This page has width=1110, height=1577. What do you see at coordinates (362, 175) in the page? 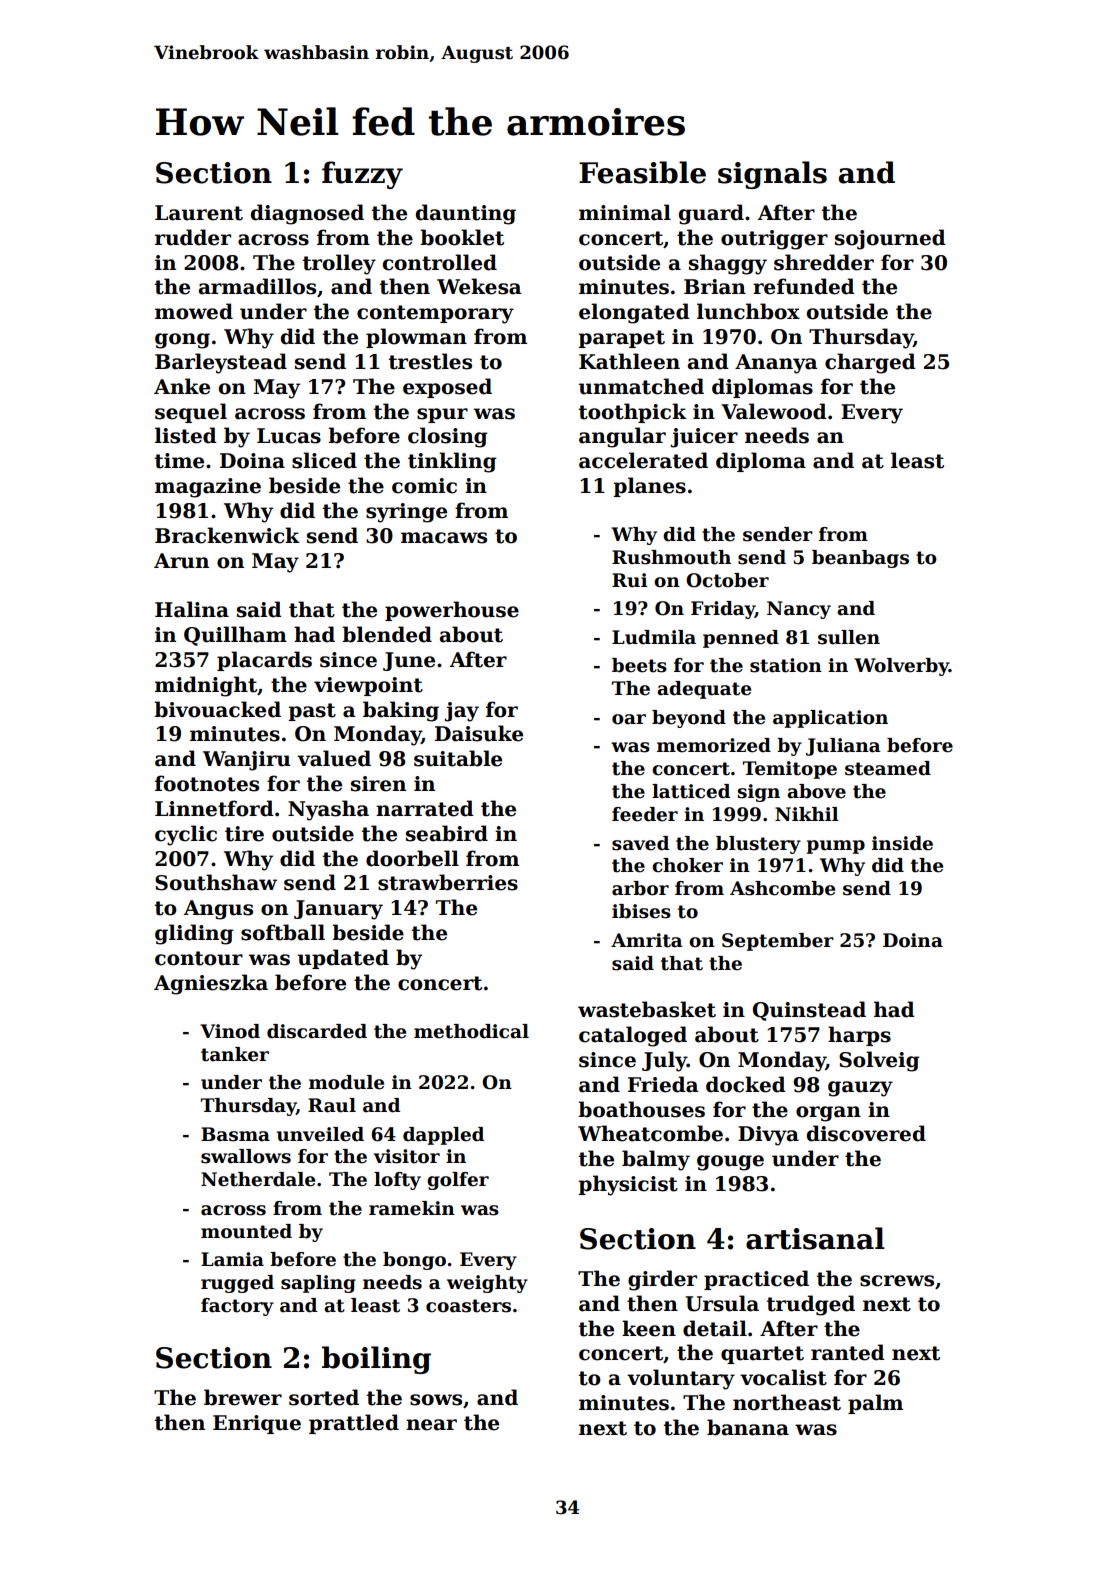
I see `fuzzy` at bounding box center [362, 175].
